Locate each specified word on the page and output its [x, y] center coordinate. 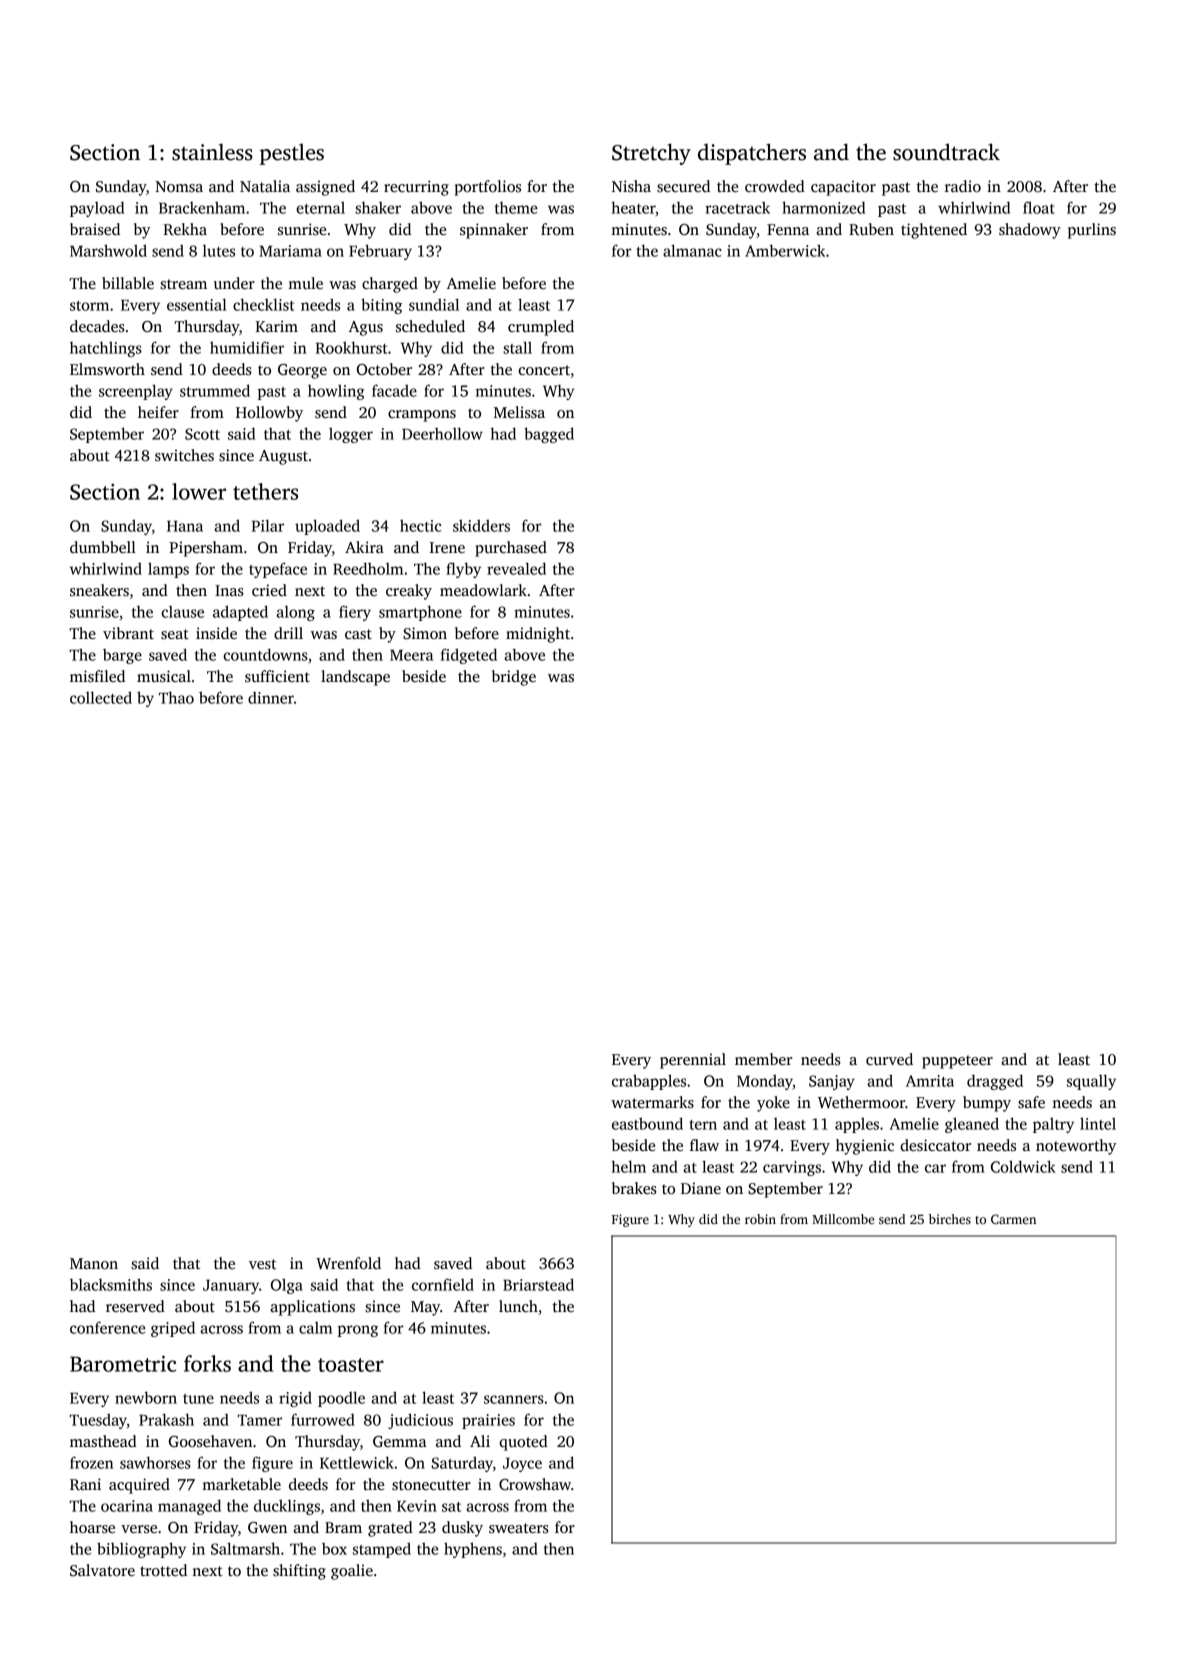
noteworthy [1076, 1147]
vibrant [128, 633]
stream [183, 284]
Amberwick [785, 250]
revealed [516, 568]
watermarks [652, 1102]
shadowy [1030, 231]
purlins [1092, 231]
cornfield [443, 1284]
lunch [518, 1306]
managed [189, 1507]
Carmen [1013, 1219]
